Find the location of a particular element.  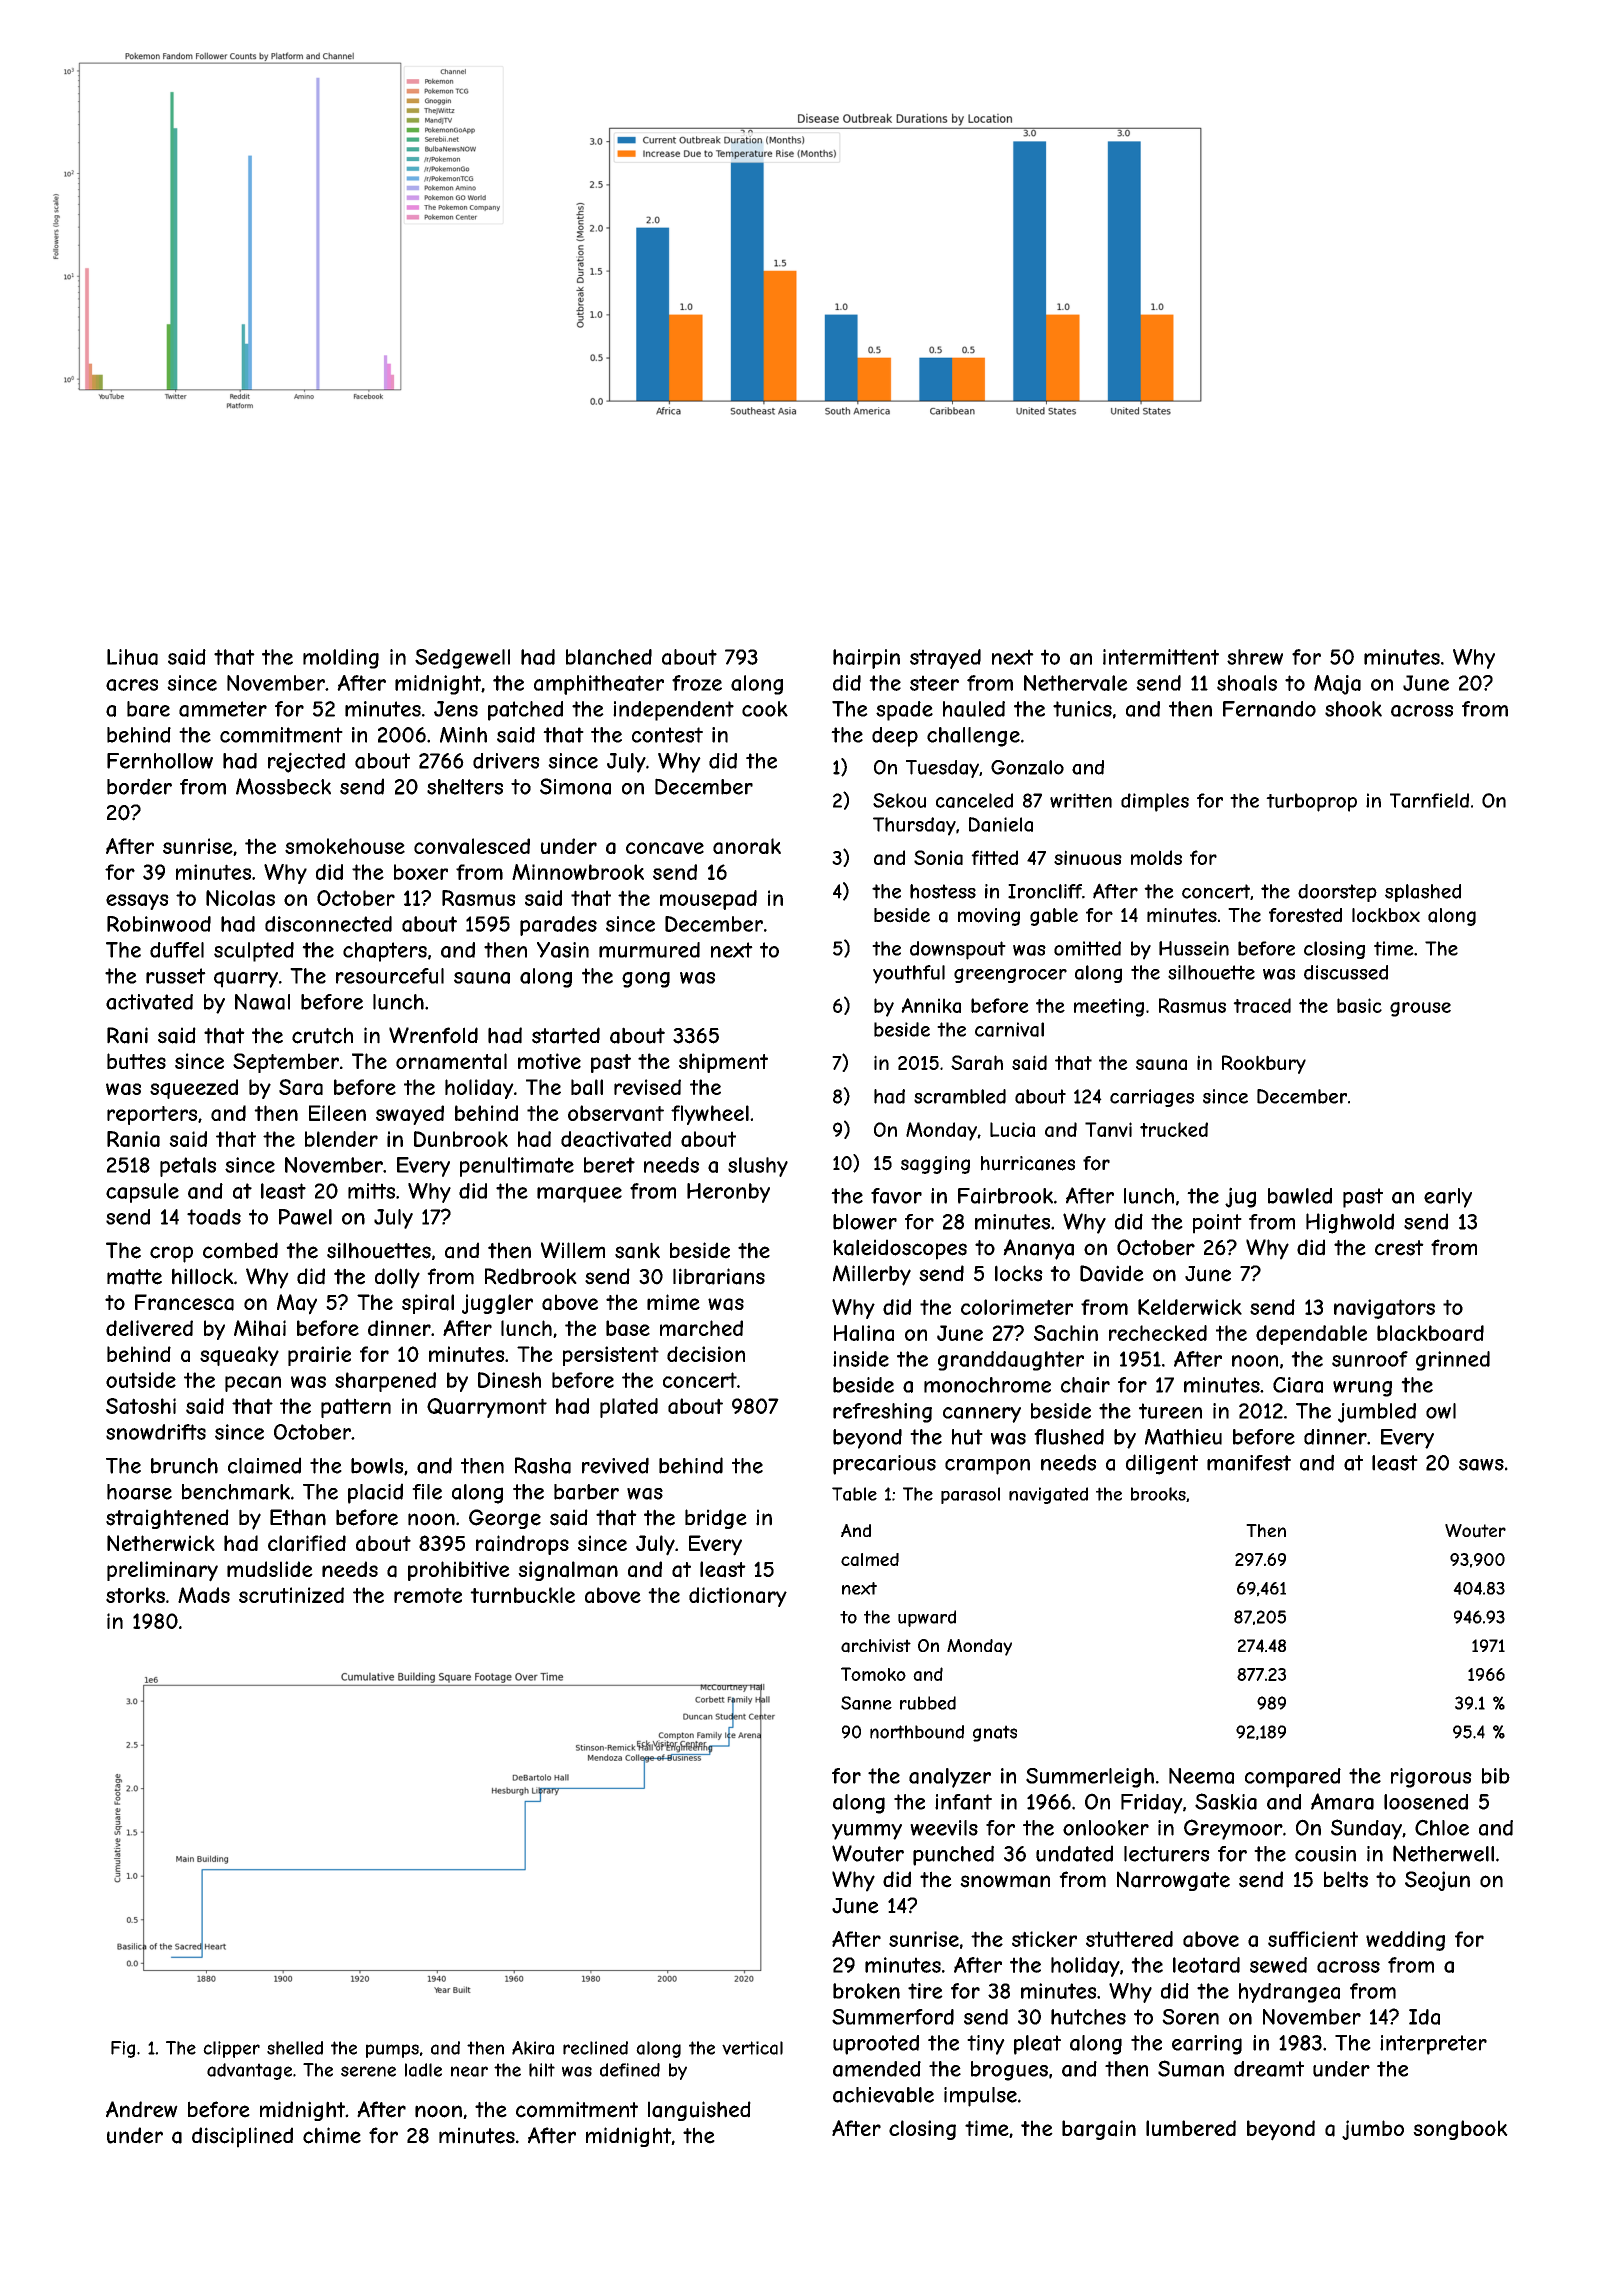

scrutinized is located at coordinates (291, 1595).
